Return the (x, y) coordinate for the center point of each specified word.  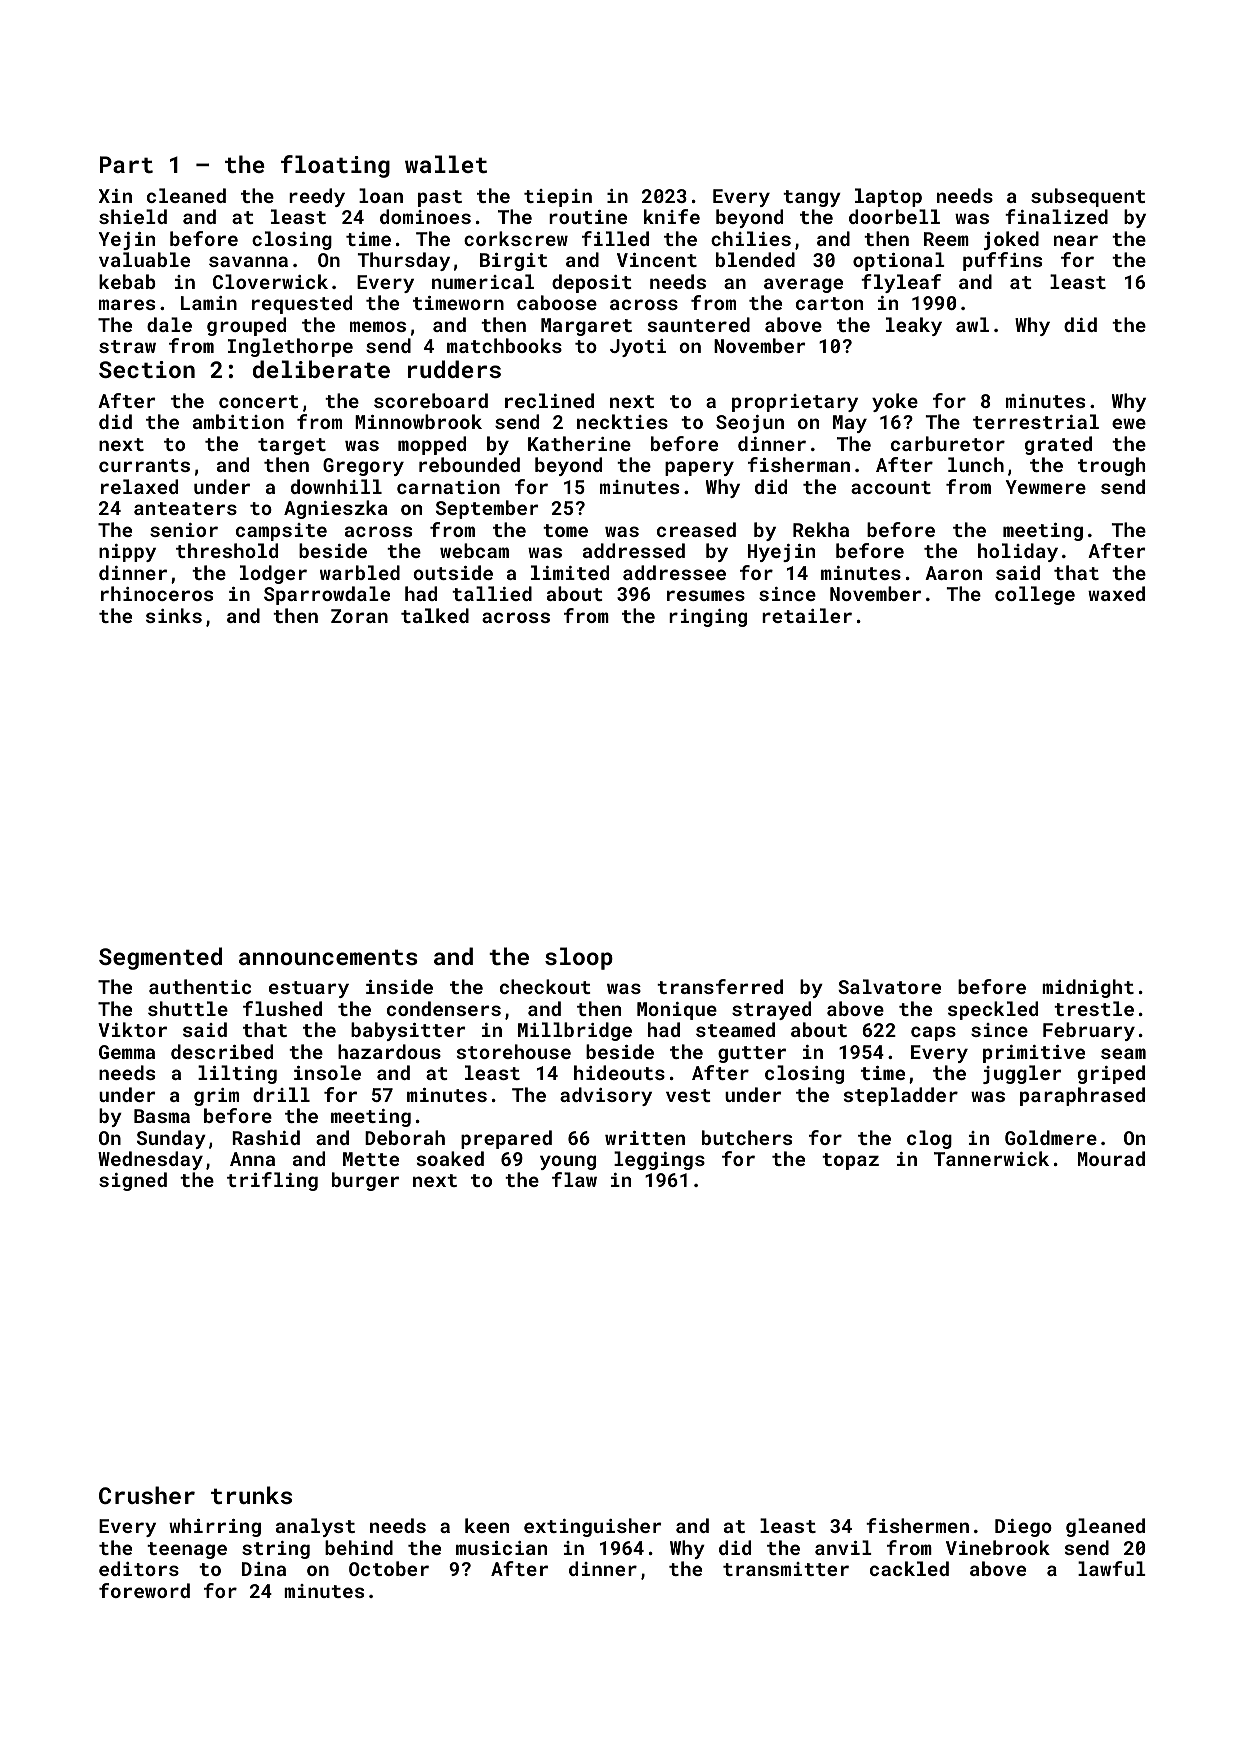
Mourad (1111, 1158)
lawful (1112, 1568)
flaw (574, 1179)
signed (133, 1181)
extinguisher (592, 1527)
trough (1111, 466)
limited (570, 572)
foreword (144, 1590)
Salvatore (889, 986)
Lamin (209, 303)
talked (435, 615)
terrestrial (1036, 421)
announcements (328, 957)
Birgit (513, 262)
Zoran (359, 616)
